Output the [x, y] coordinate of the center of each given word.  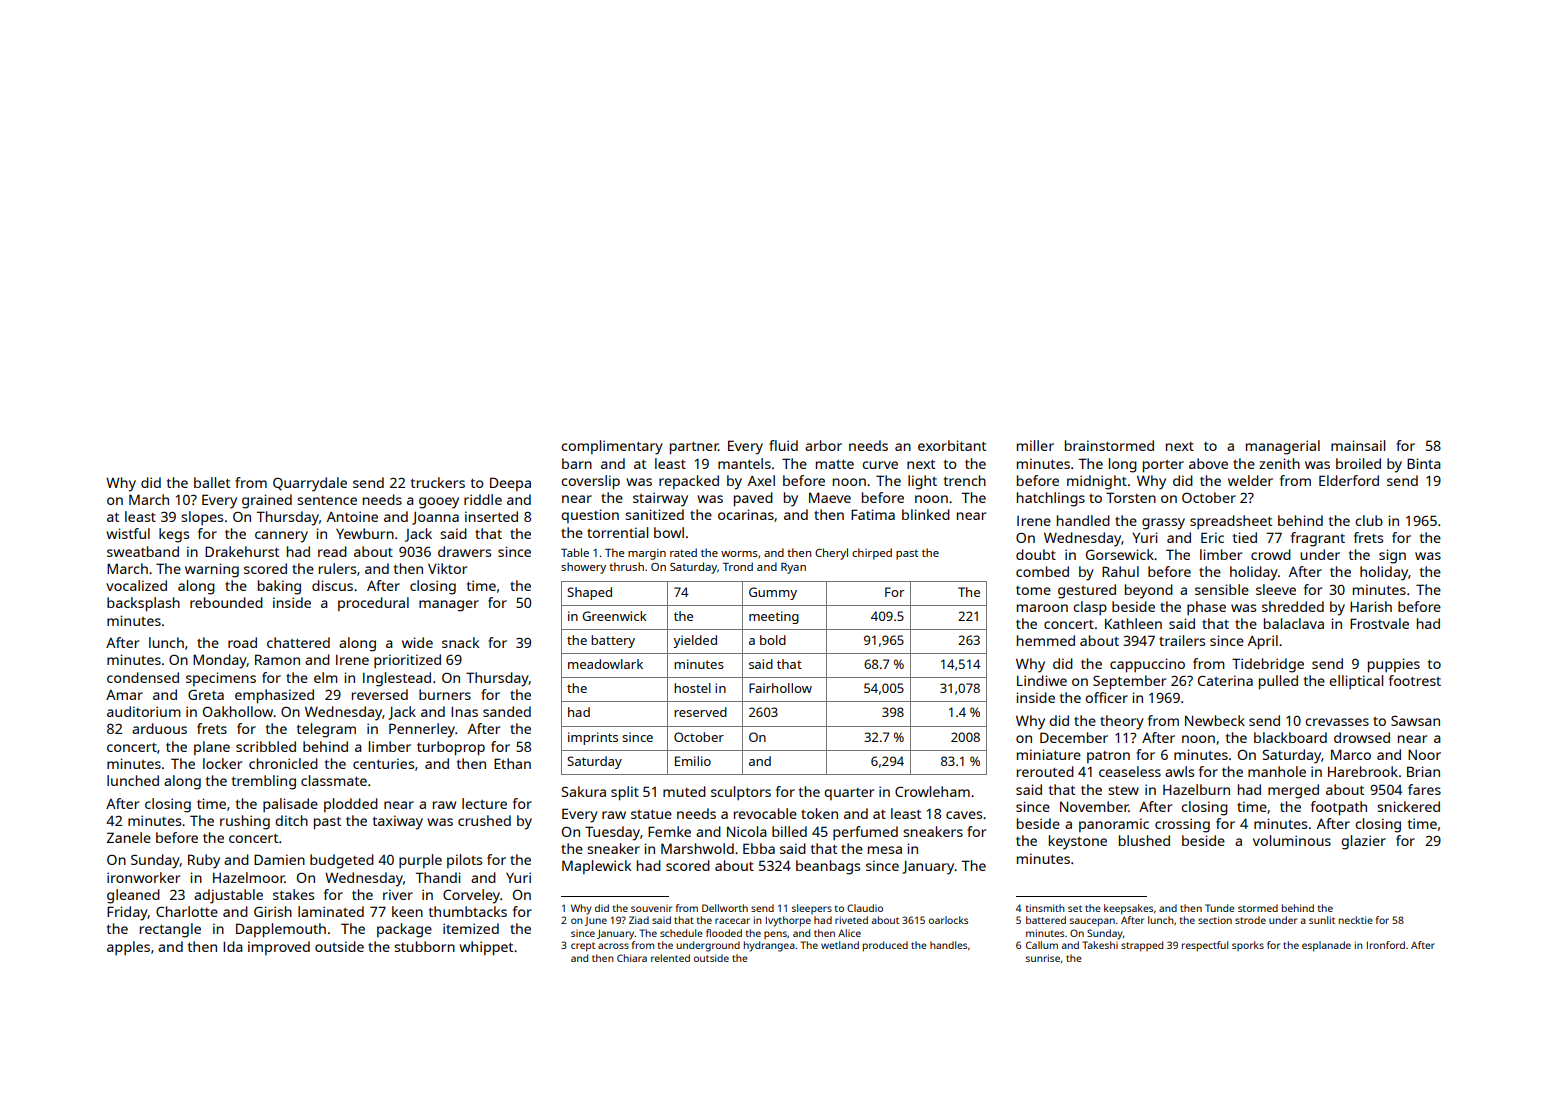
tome [1033, 590]
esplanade [1326, 946]
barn [577, 463]
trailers [1182, 640]
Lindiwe [1042, 680]
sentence [327, 500]
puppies [1394, 665]
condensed [143, 677]
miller [1035, 445]
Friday [127, 913]
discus [332, 585]
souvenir [651, 908]
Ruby [204, 861]
